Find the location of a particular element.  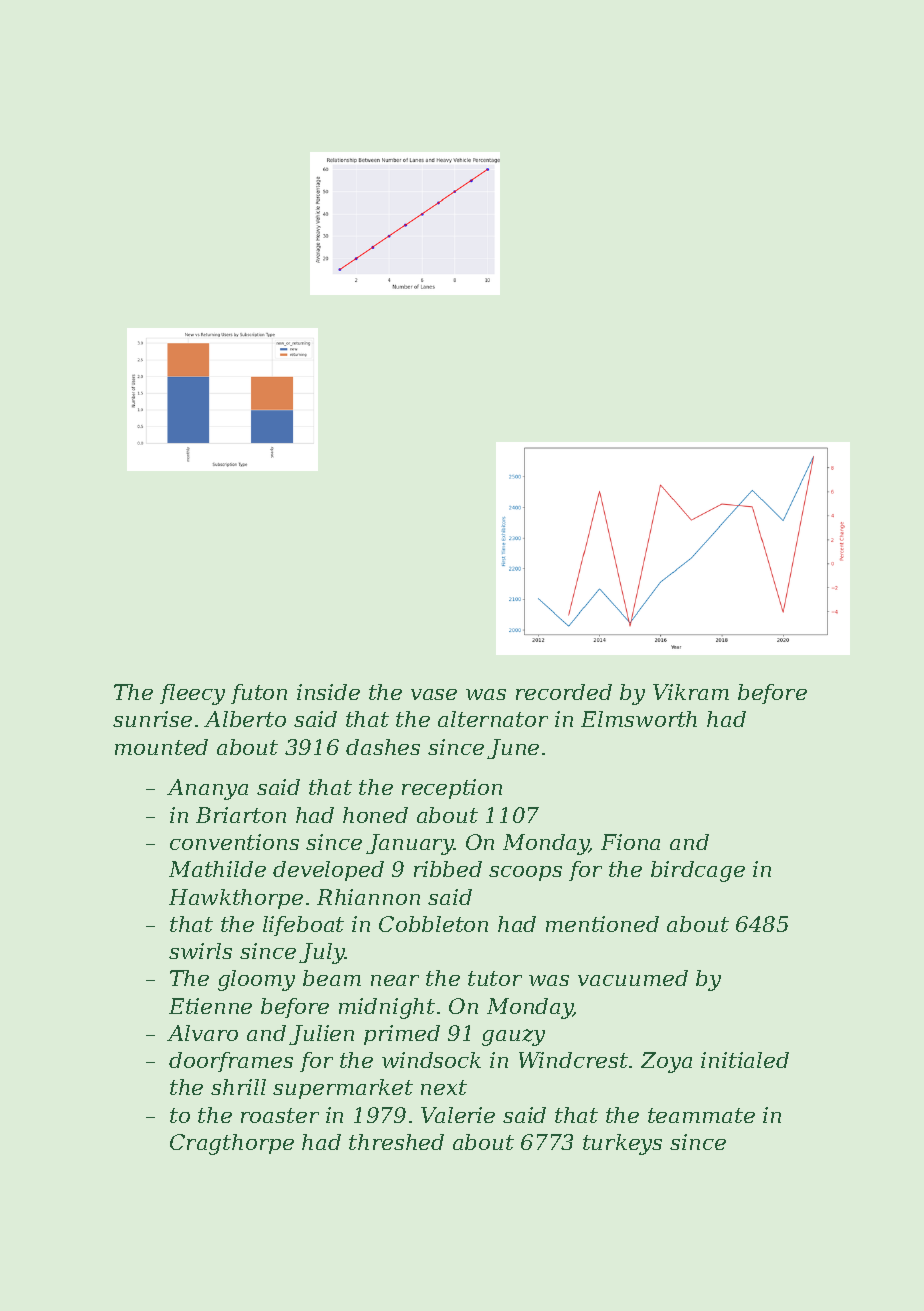

vacuumed is located at coordinates (633, 978).
